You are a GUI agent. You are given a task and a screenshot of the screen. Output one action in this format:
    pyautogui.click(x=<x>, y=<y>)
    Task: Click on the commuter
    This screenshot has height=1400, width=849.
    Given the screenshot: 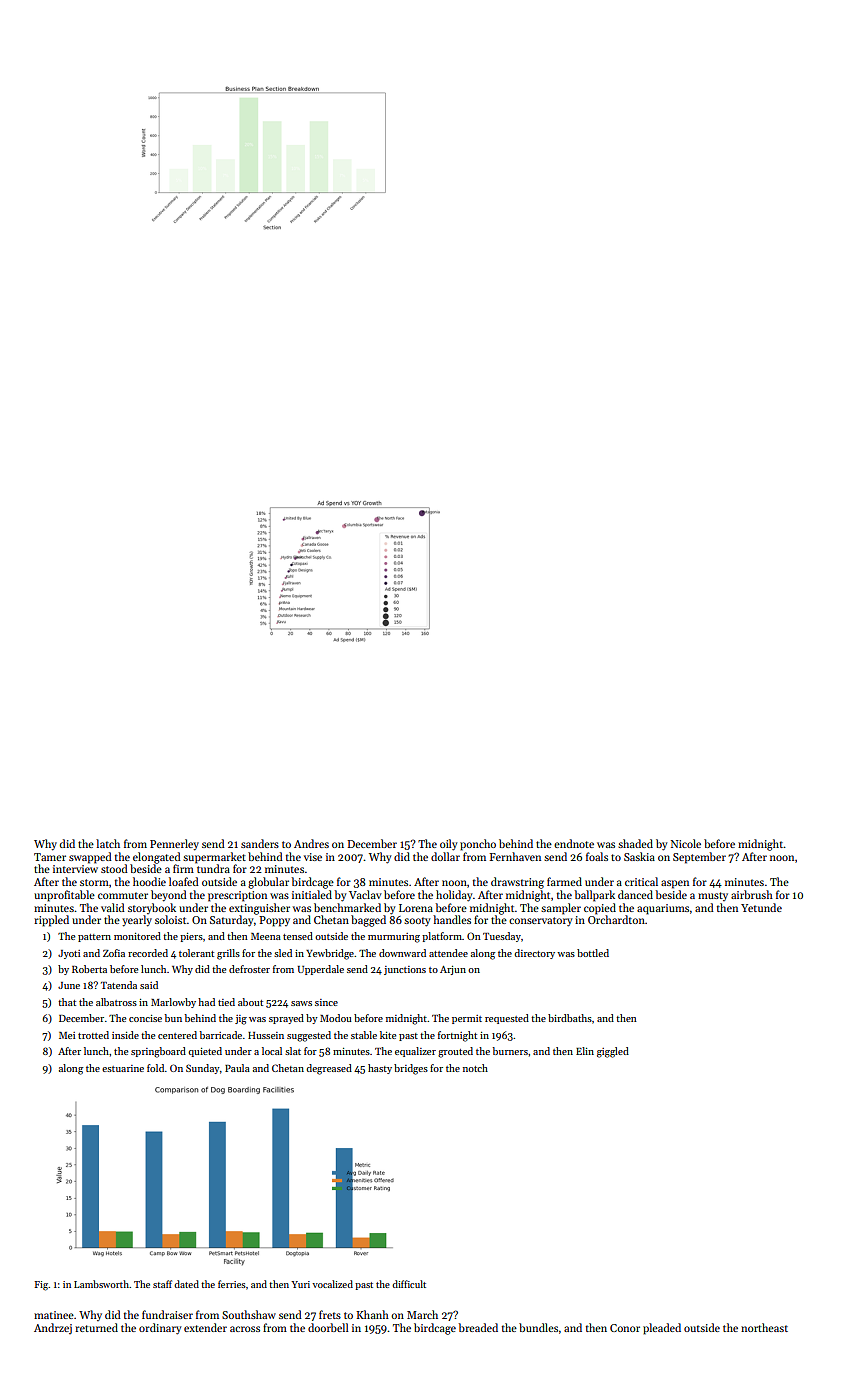 What is the action you would take?
    pyautogui.click(x=123, y=895)
